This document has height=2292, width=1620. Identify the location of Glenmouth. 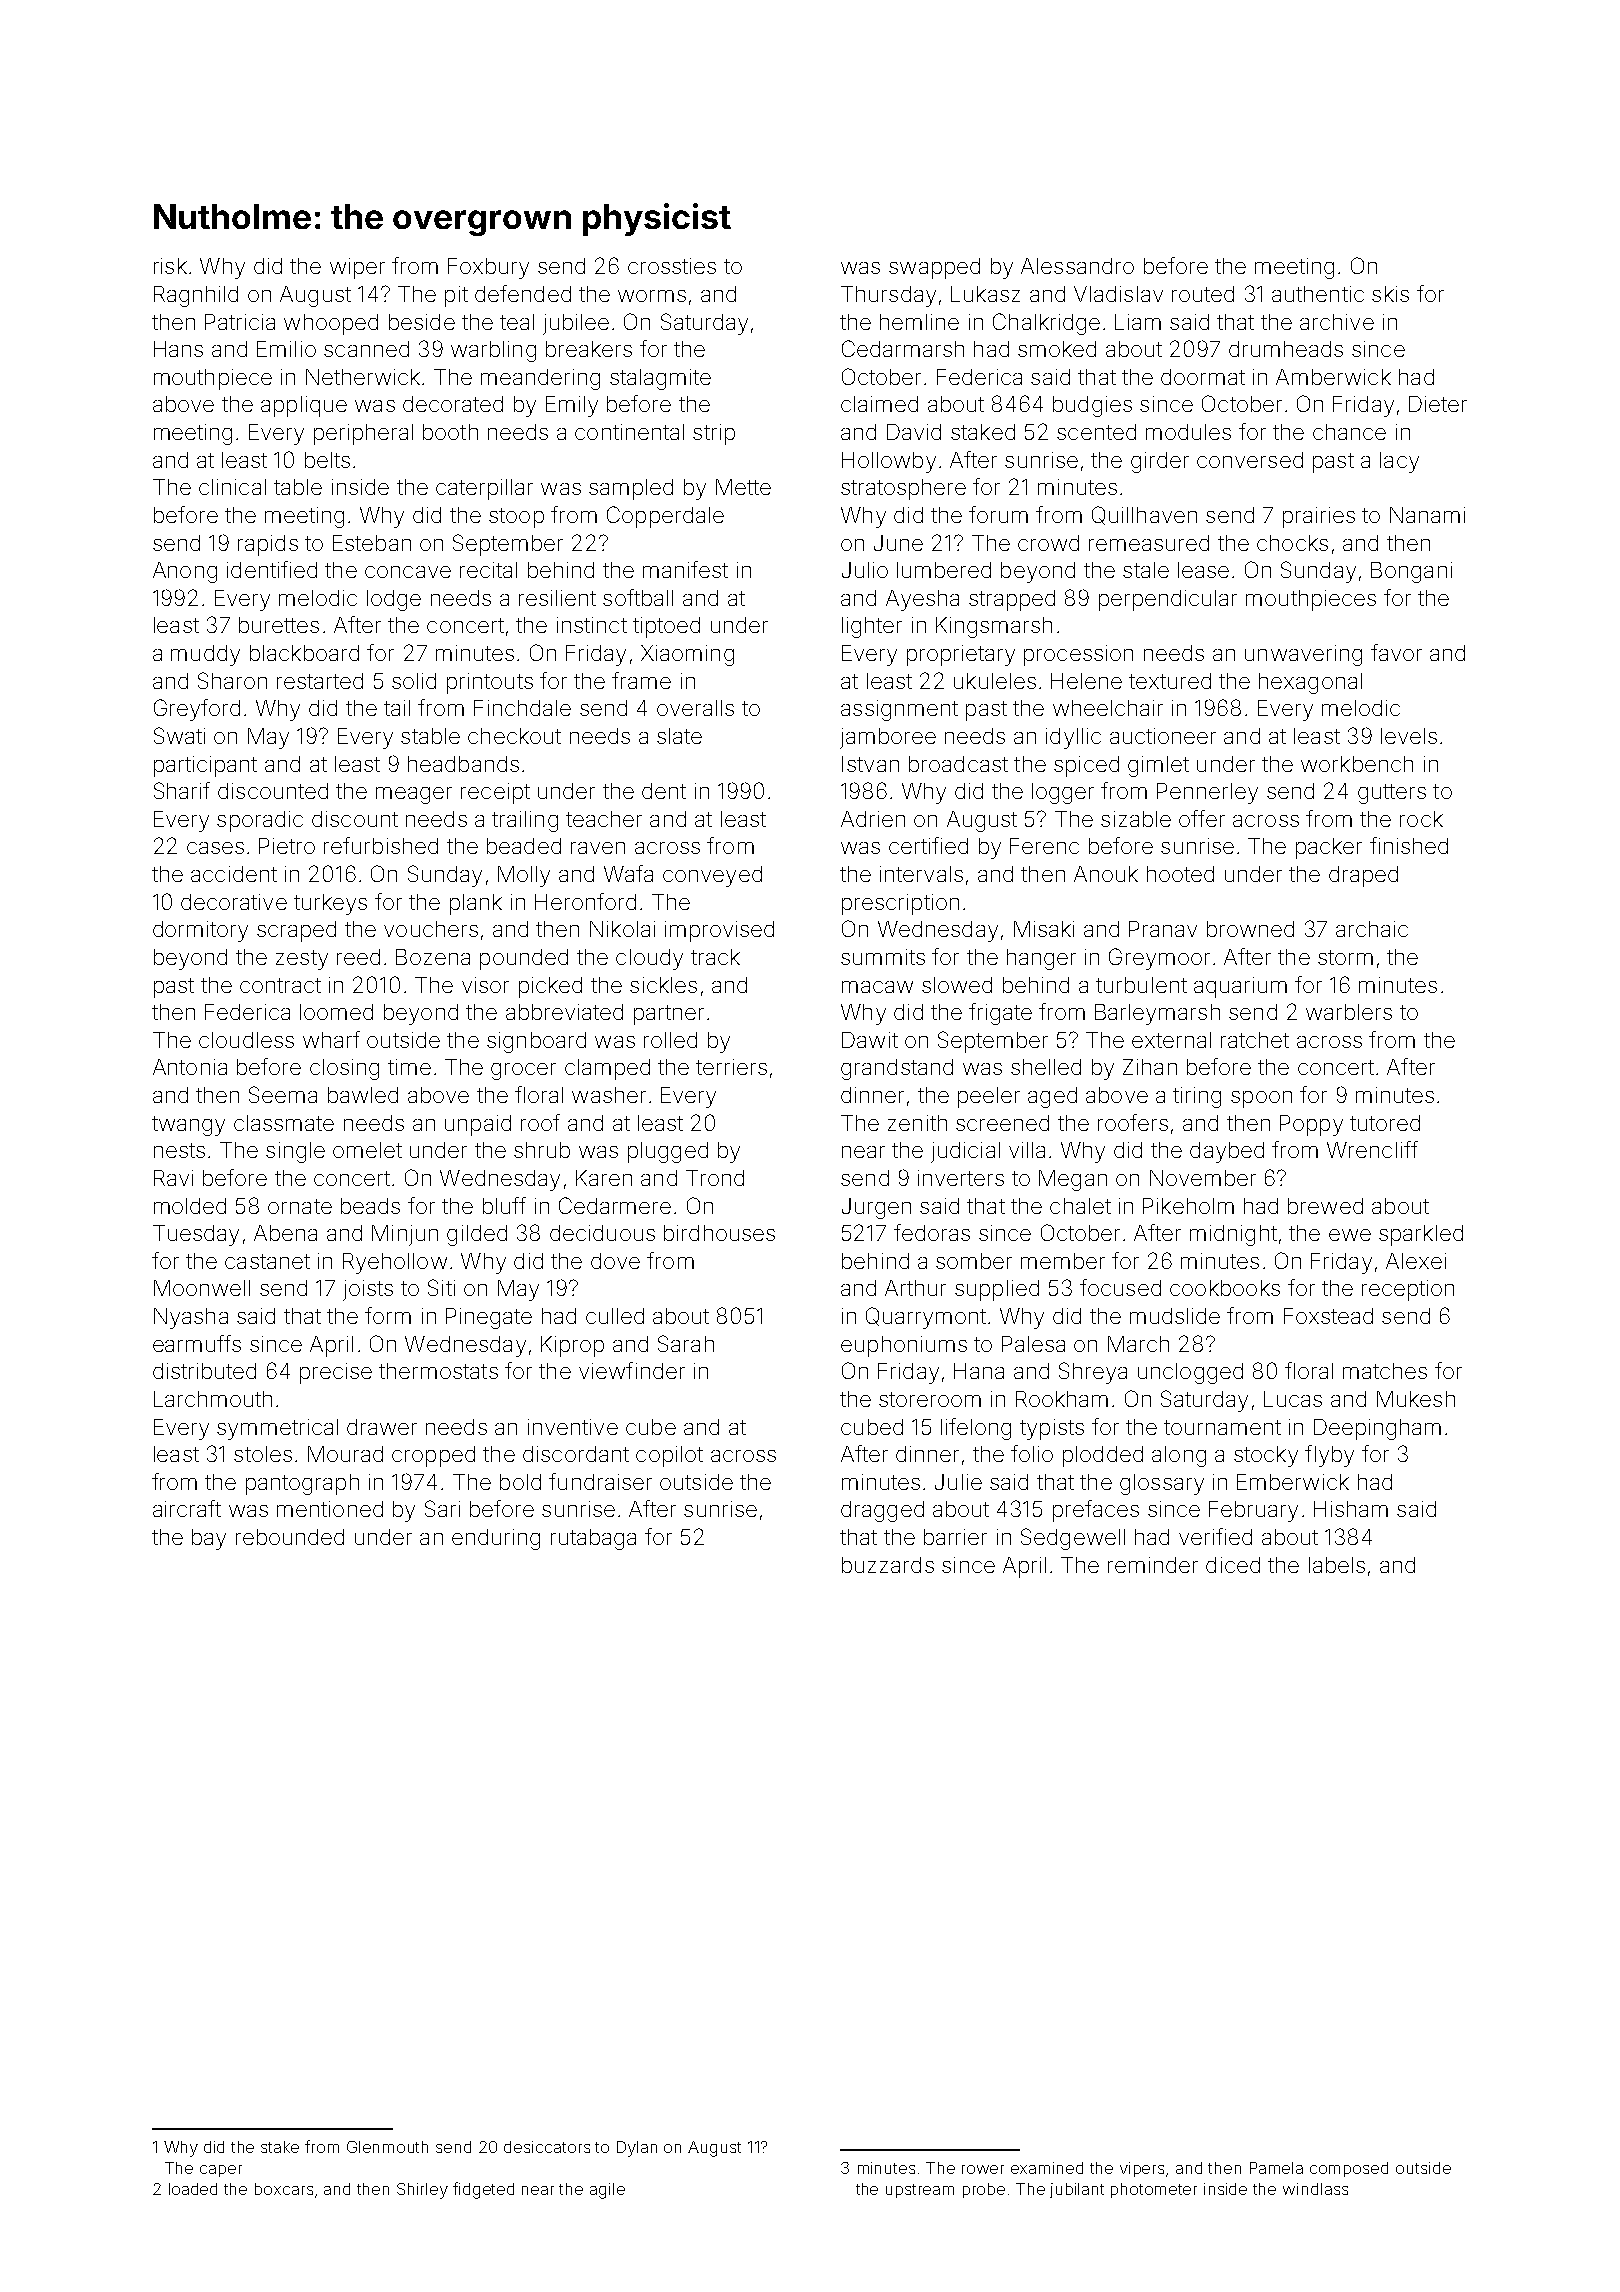
(387, 2147).
